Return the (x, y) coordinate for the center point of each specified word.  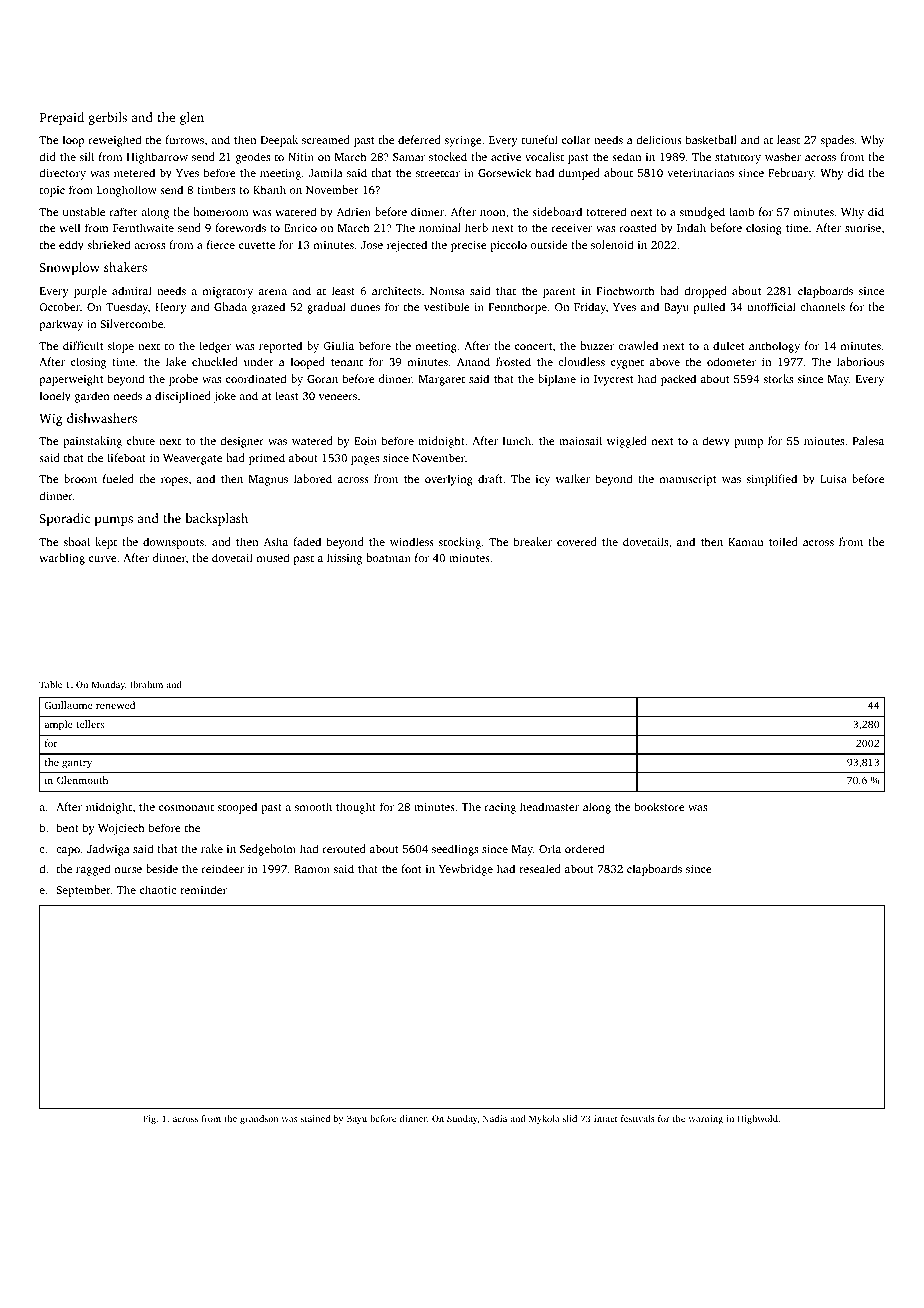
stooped (237, 808)
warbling (62, 559)
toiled (783, 541)
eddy (71, 246)
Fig (149, 1119)
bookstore (660, 806)
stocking (460, 543)
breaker (533, 541)
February (791, 174)
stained (315, 1118)
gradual (326, 308)
